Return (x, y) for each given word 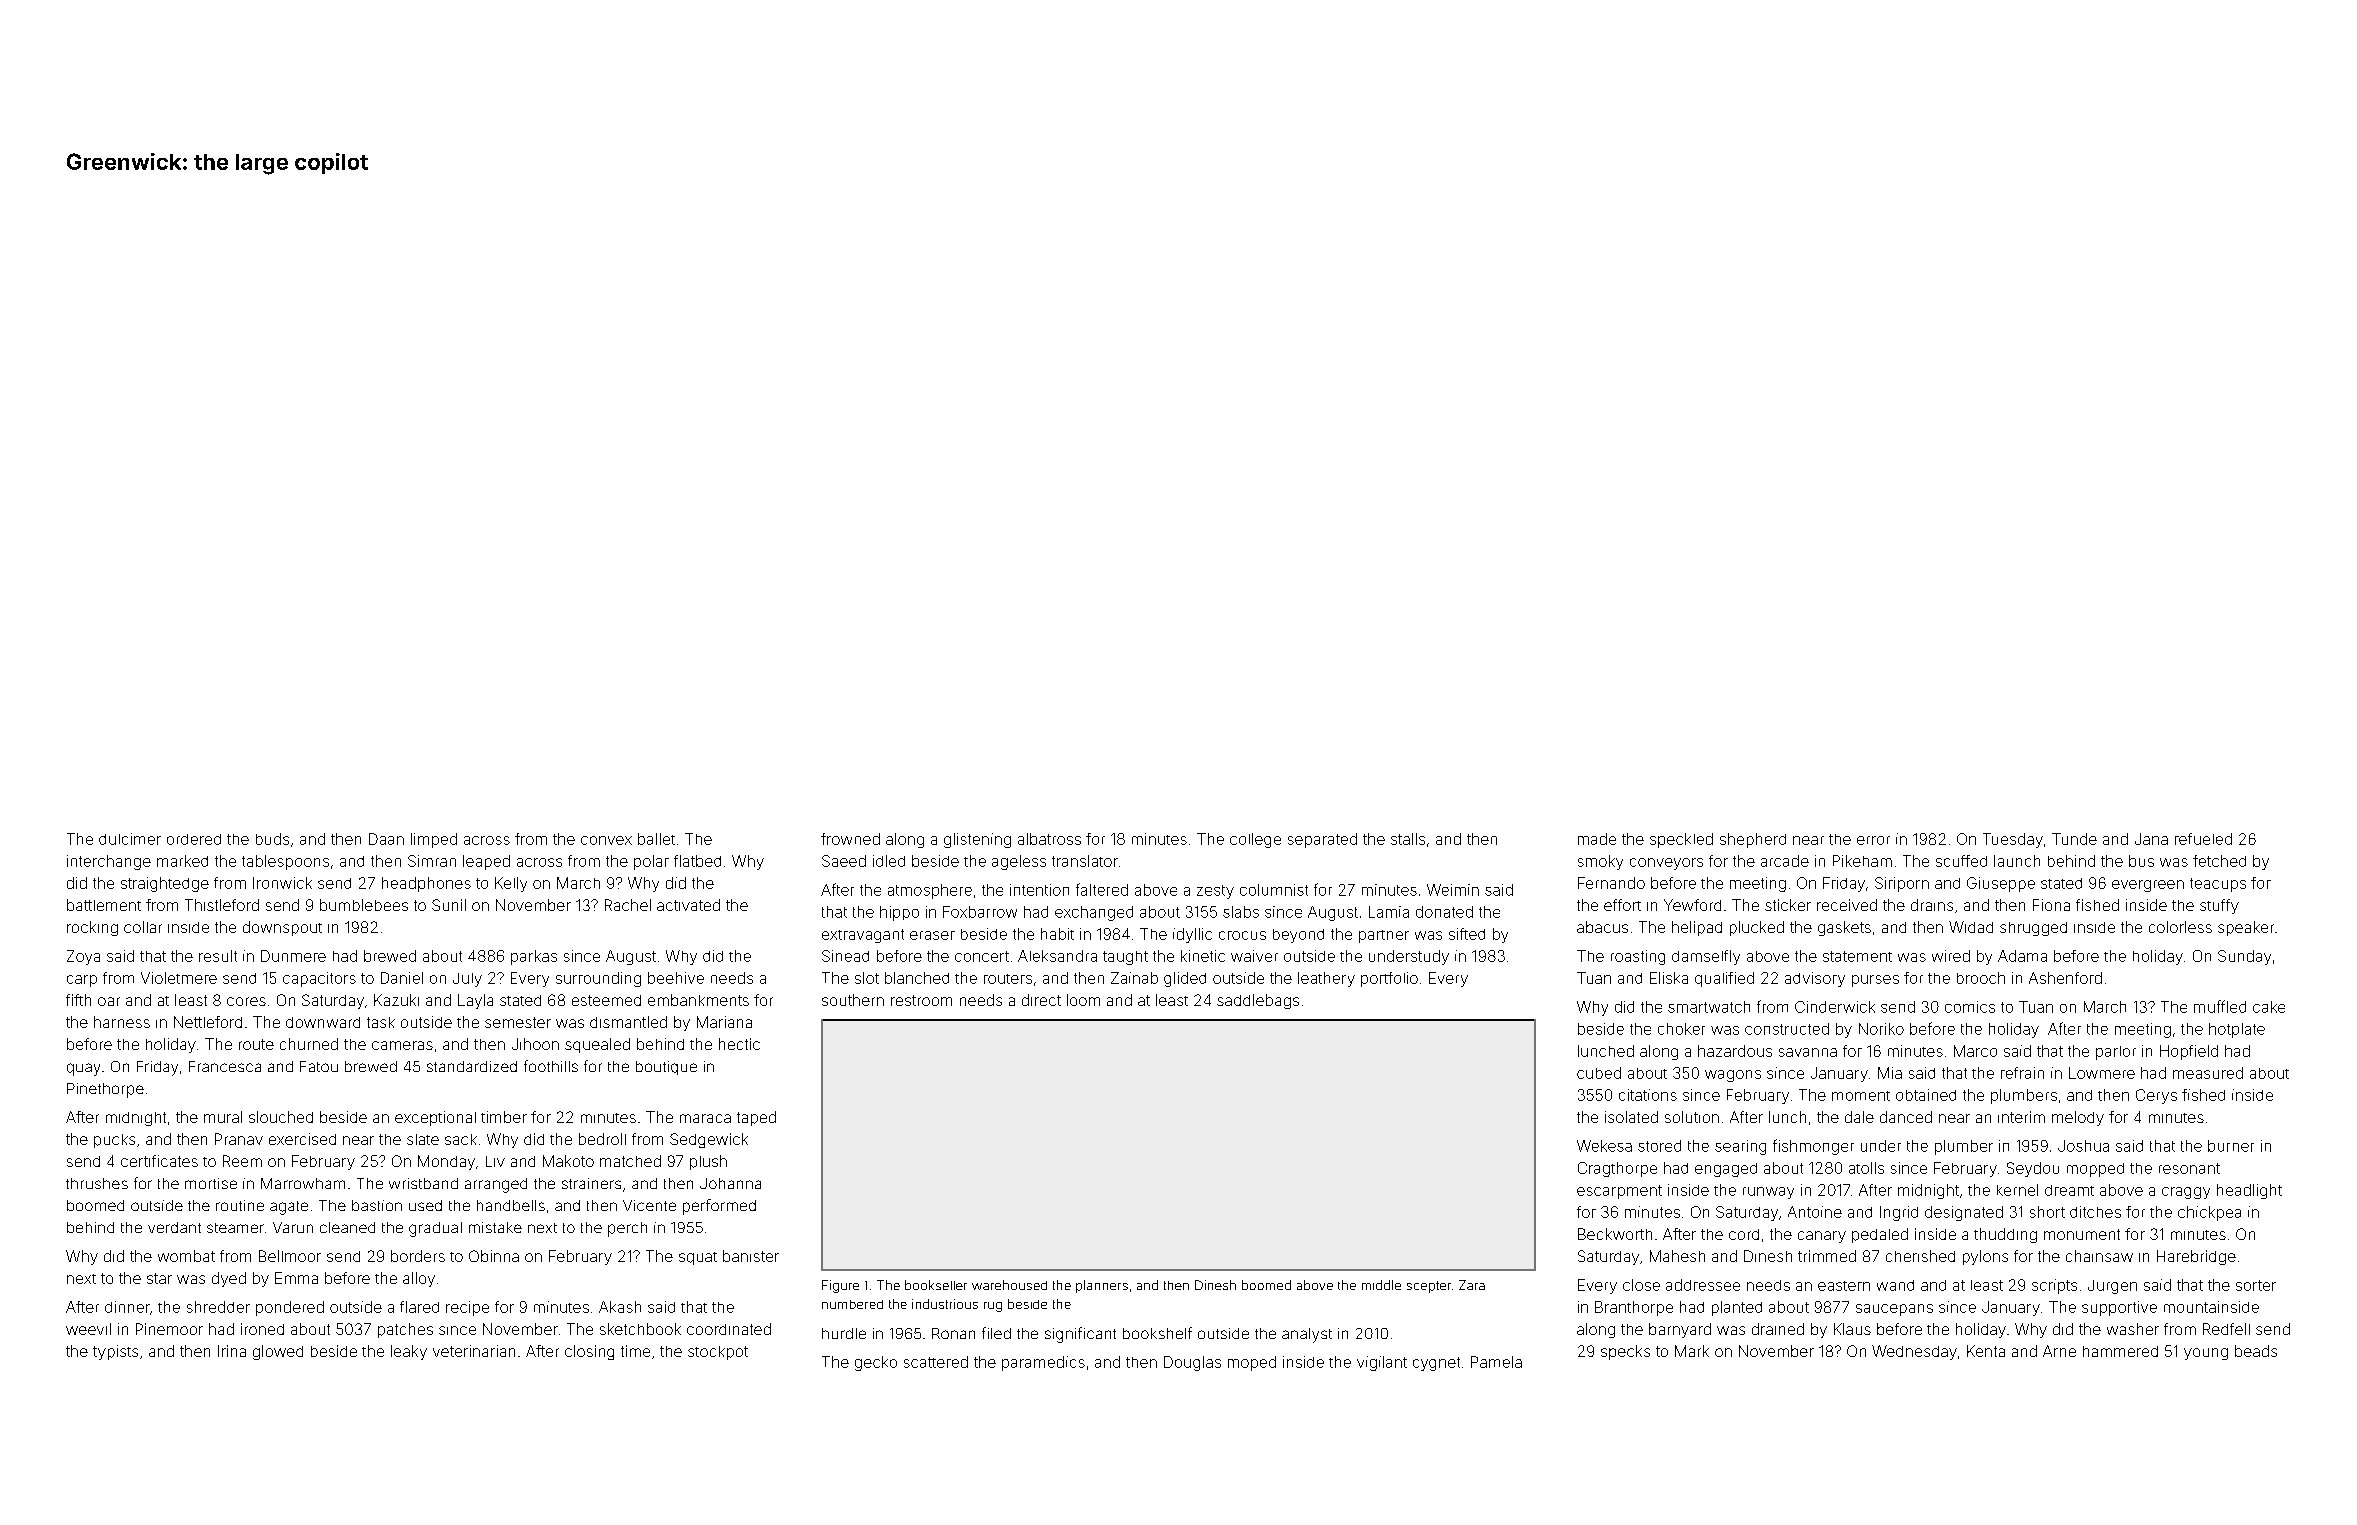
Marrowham (303, 1183)
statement (1857, 956)
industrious (945, 1304)
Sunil (449, 905)
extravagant (863, 936)
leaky (409, 1352)
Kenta (1986, 1351)
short (2047, 1212)
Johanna (730, 1183)
